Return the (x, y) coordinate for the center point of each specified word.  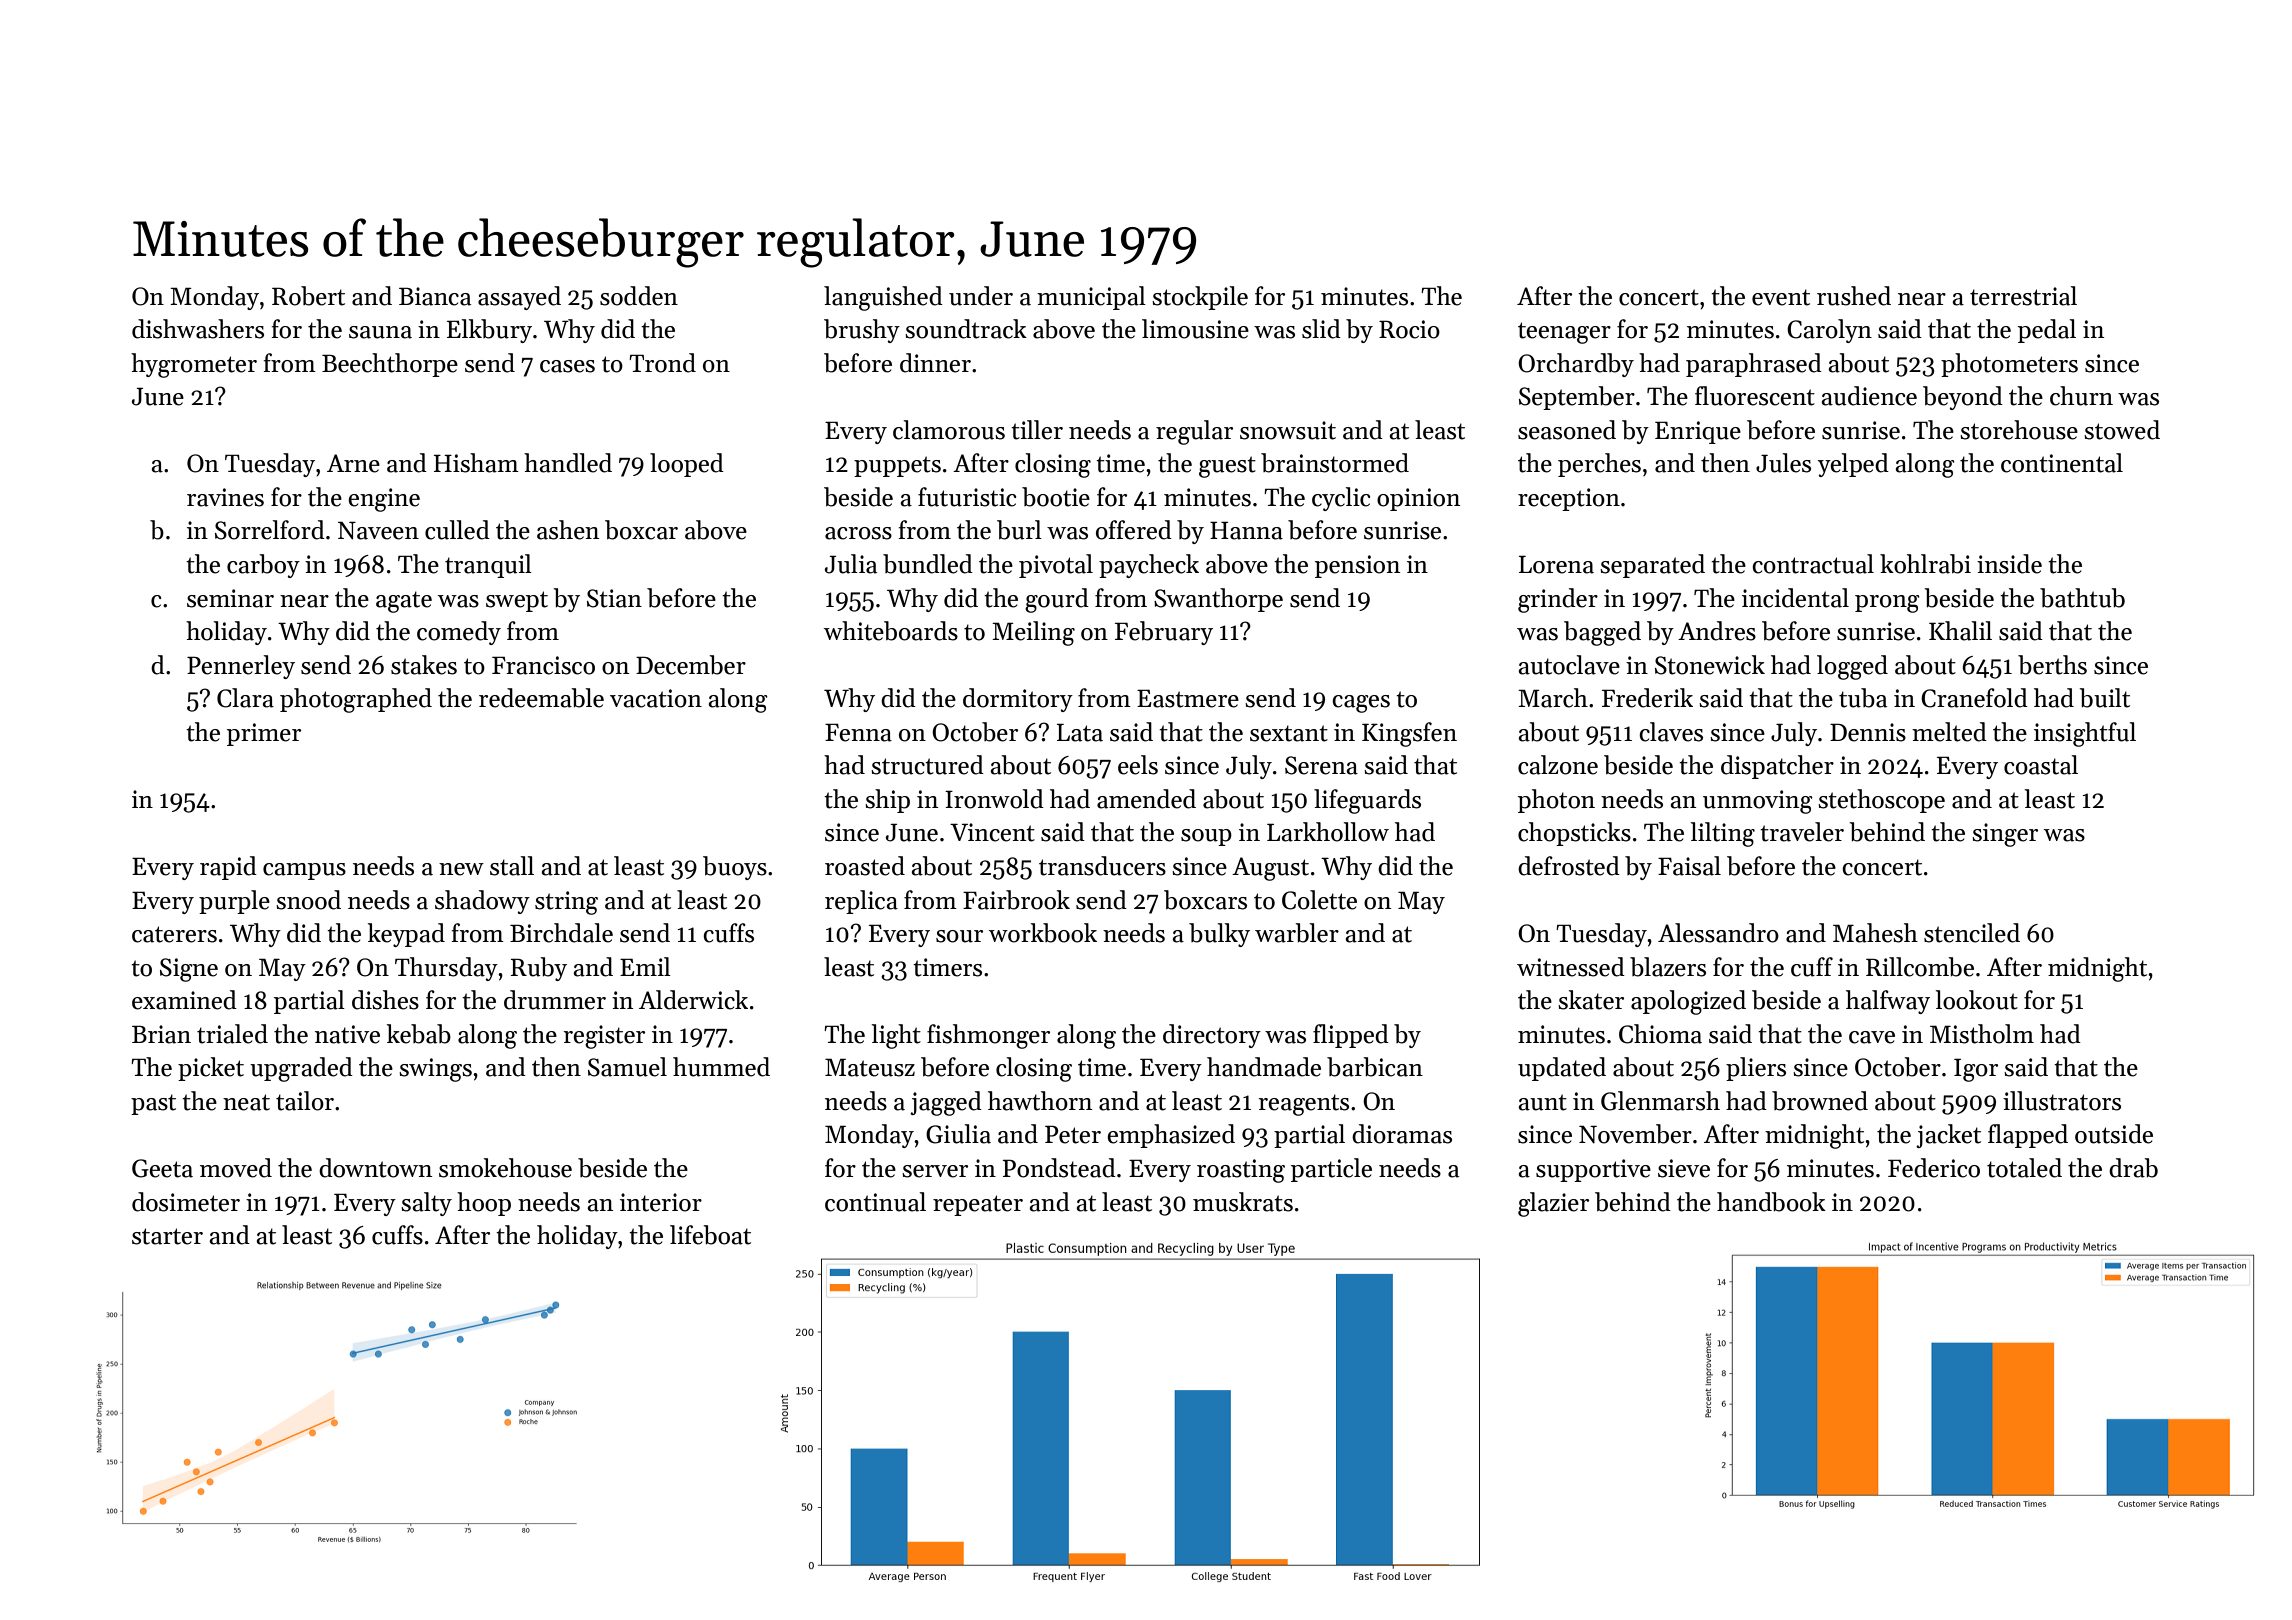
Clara (245, 698)
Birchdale (561, 933)
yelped (1853, 465)
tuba (1863, 698)
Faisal (1689, 866)
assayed (519, 298)
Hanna (1246, 530)
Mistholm (1982, 1034)
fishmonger (988, 1036)
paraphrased (1754, 365)
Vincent (992, 832)
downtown (375, 1168)
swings (435, 1070)
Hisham (476, 463)
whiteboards (891, 631)
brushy (862, 331)
